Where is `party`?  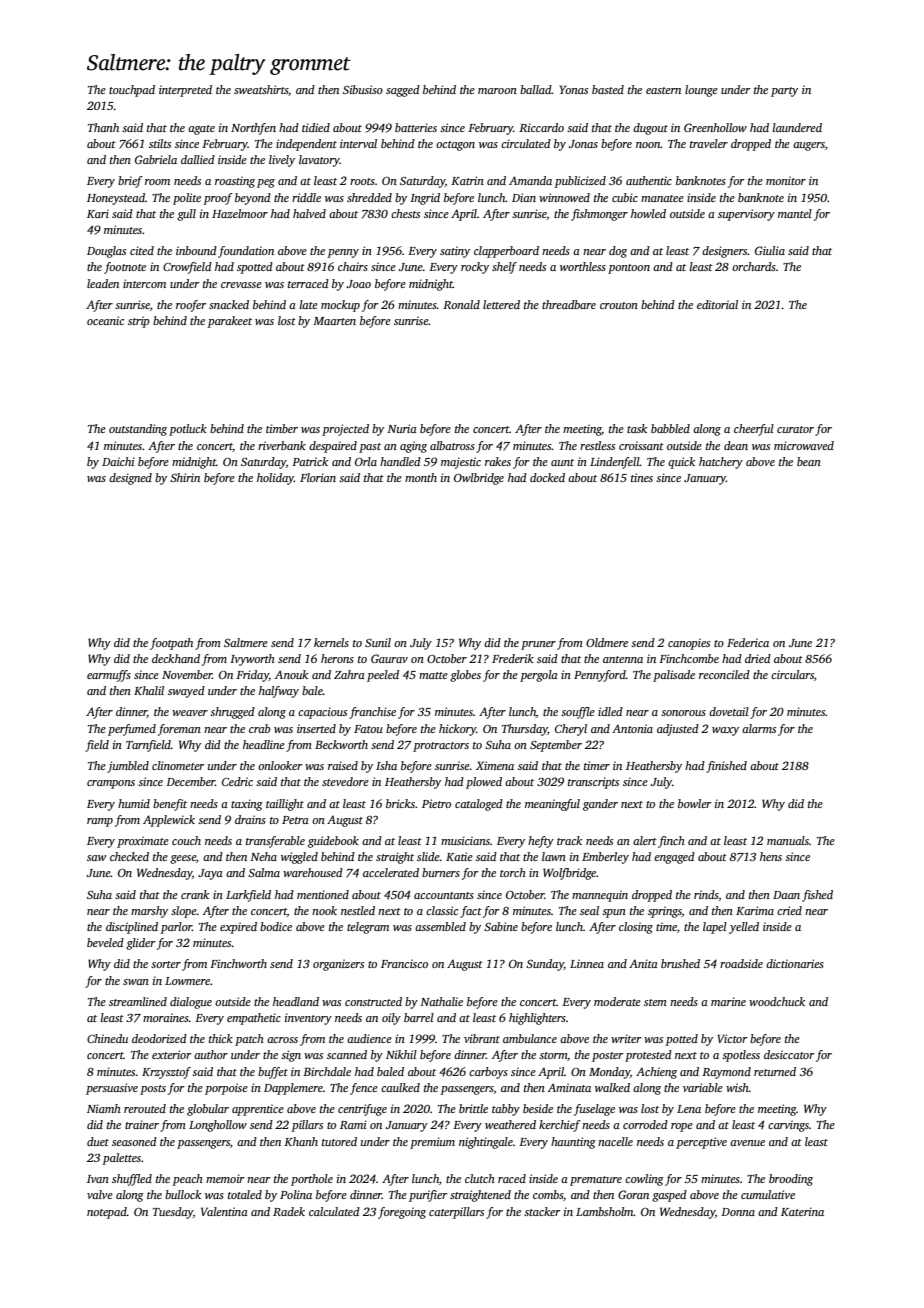 party is located at coordinates (784, 92).
